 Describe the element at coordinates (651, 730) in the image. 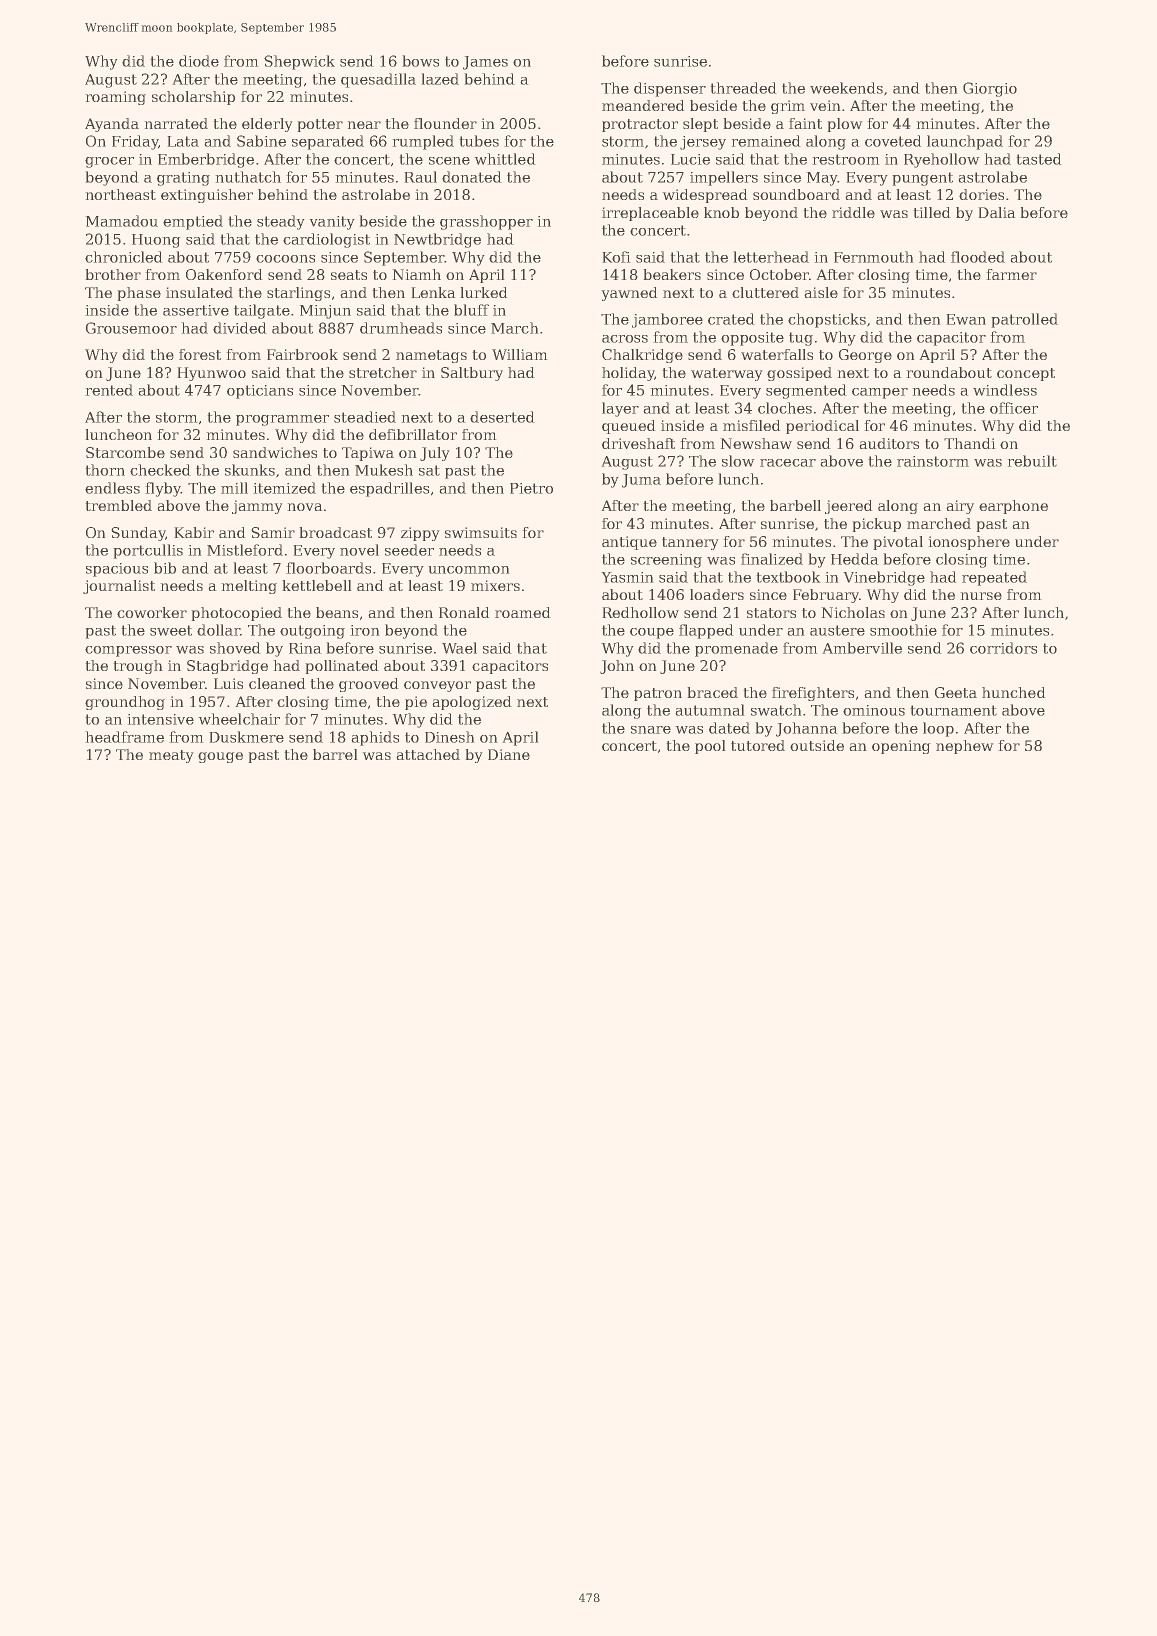

I see `snare` at that location.
